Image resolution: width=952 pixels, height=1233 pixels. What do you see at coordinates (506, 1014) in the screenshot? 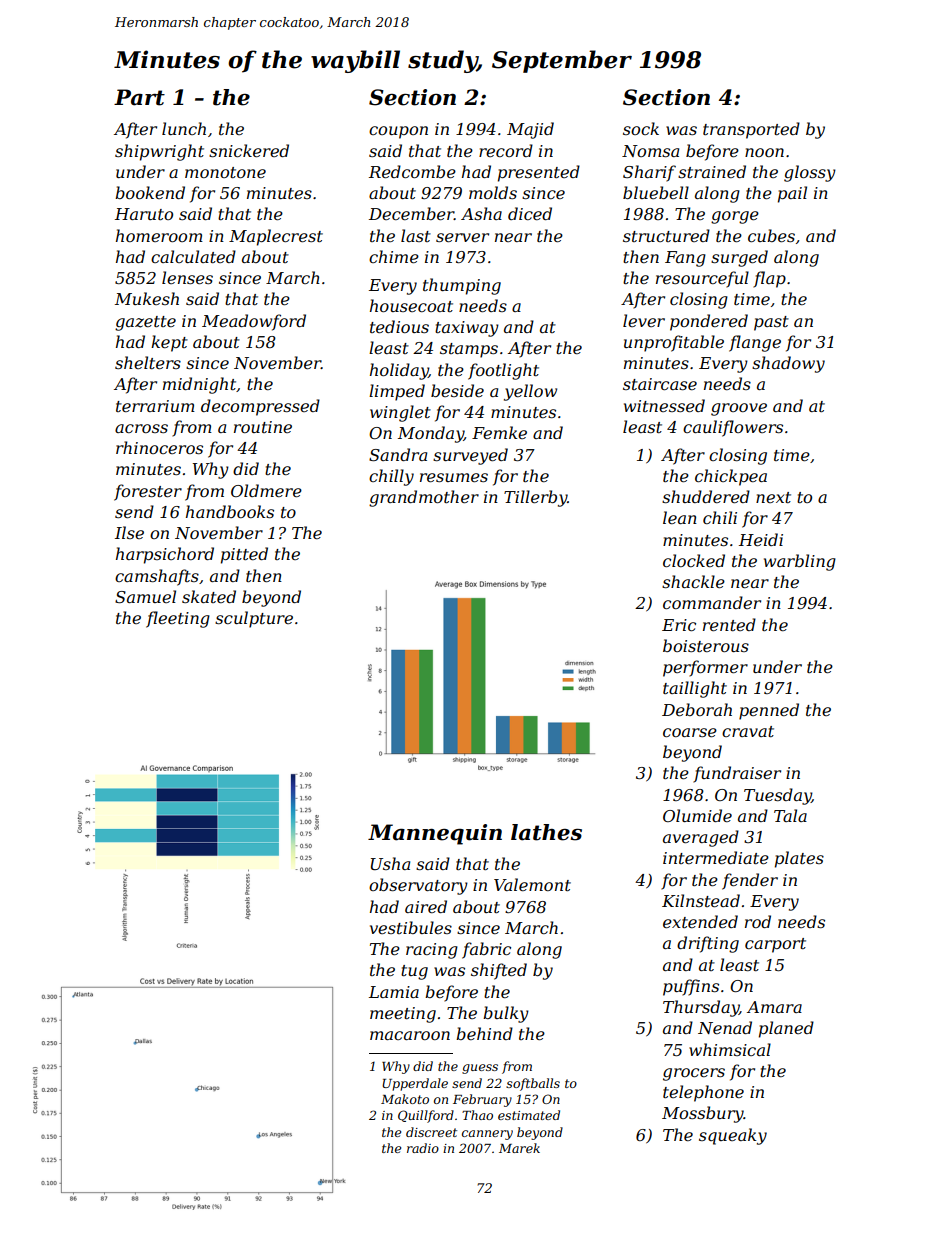
I see `bulky` at bounding box center [506, 1014].
